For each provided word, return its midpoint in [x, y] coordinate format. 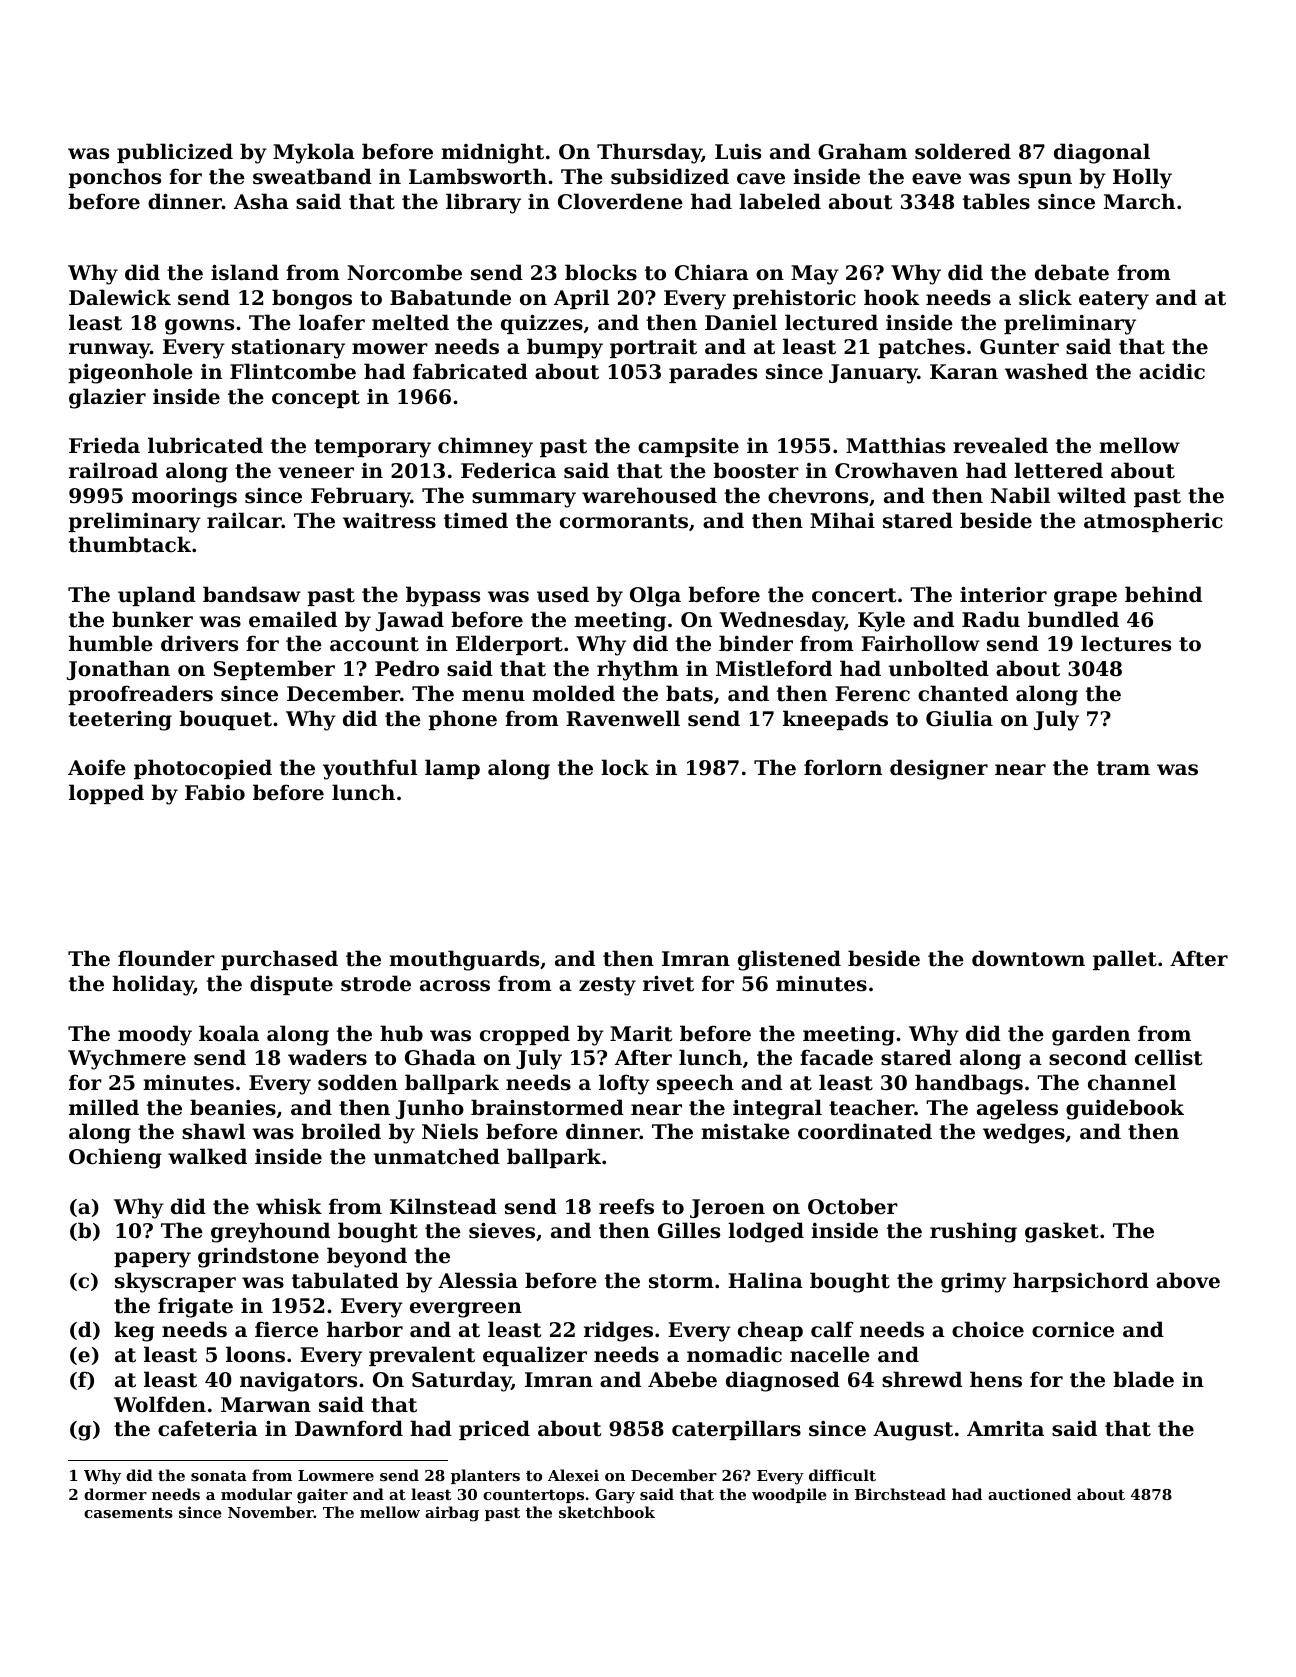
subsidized [670, 176]
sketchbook [607, 1512]
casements [128, 1512]
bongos [312, 299]
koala [229, 1033]
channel [1132, 1082]
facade [836, 1057]
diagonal [1102, 153]
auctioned [1029, 1494]
